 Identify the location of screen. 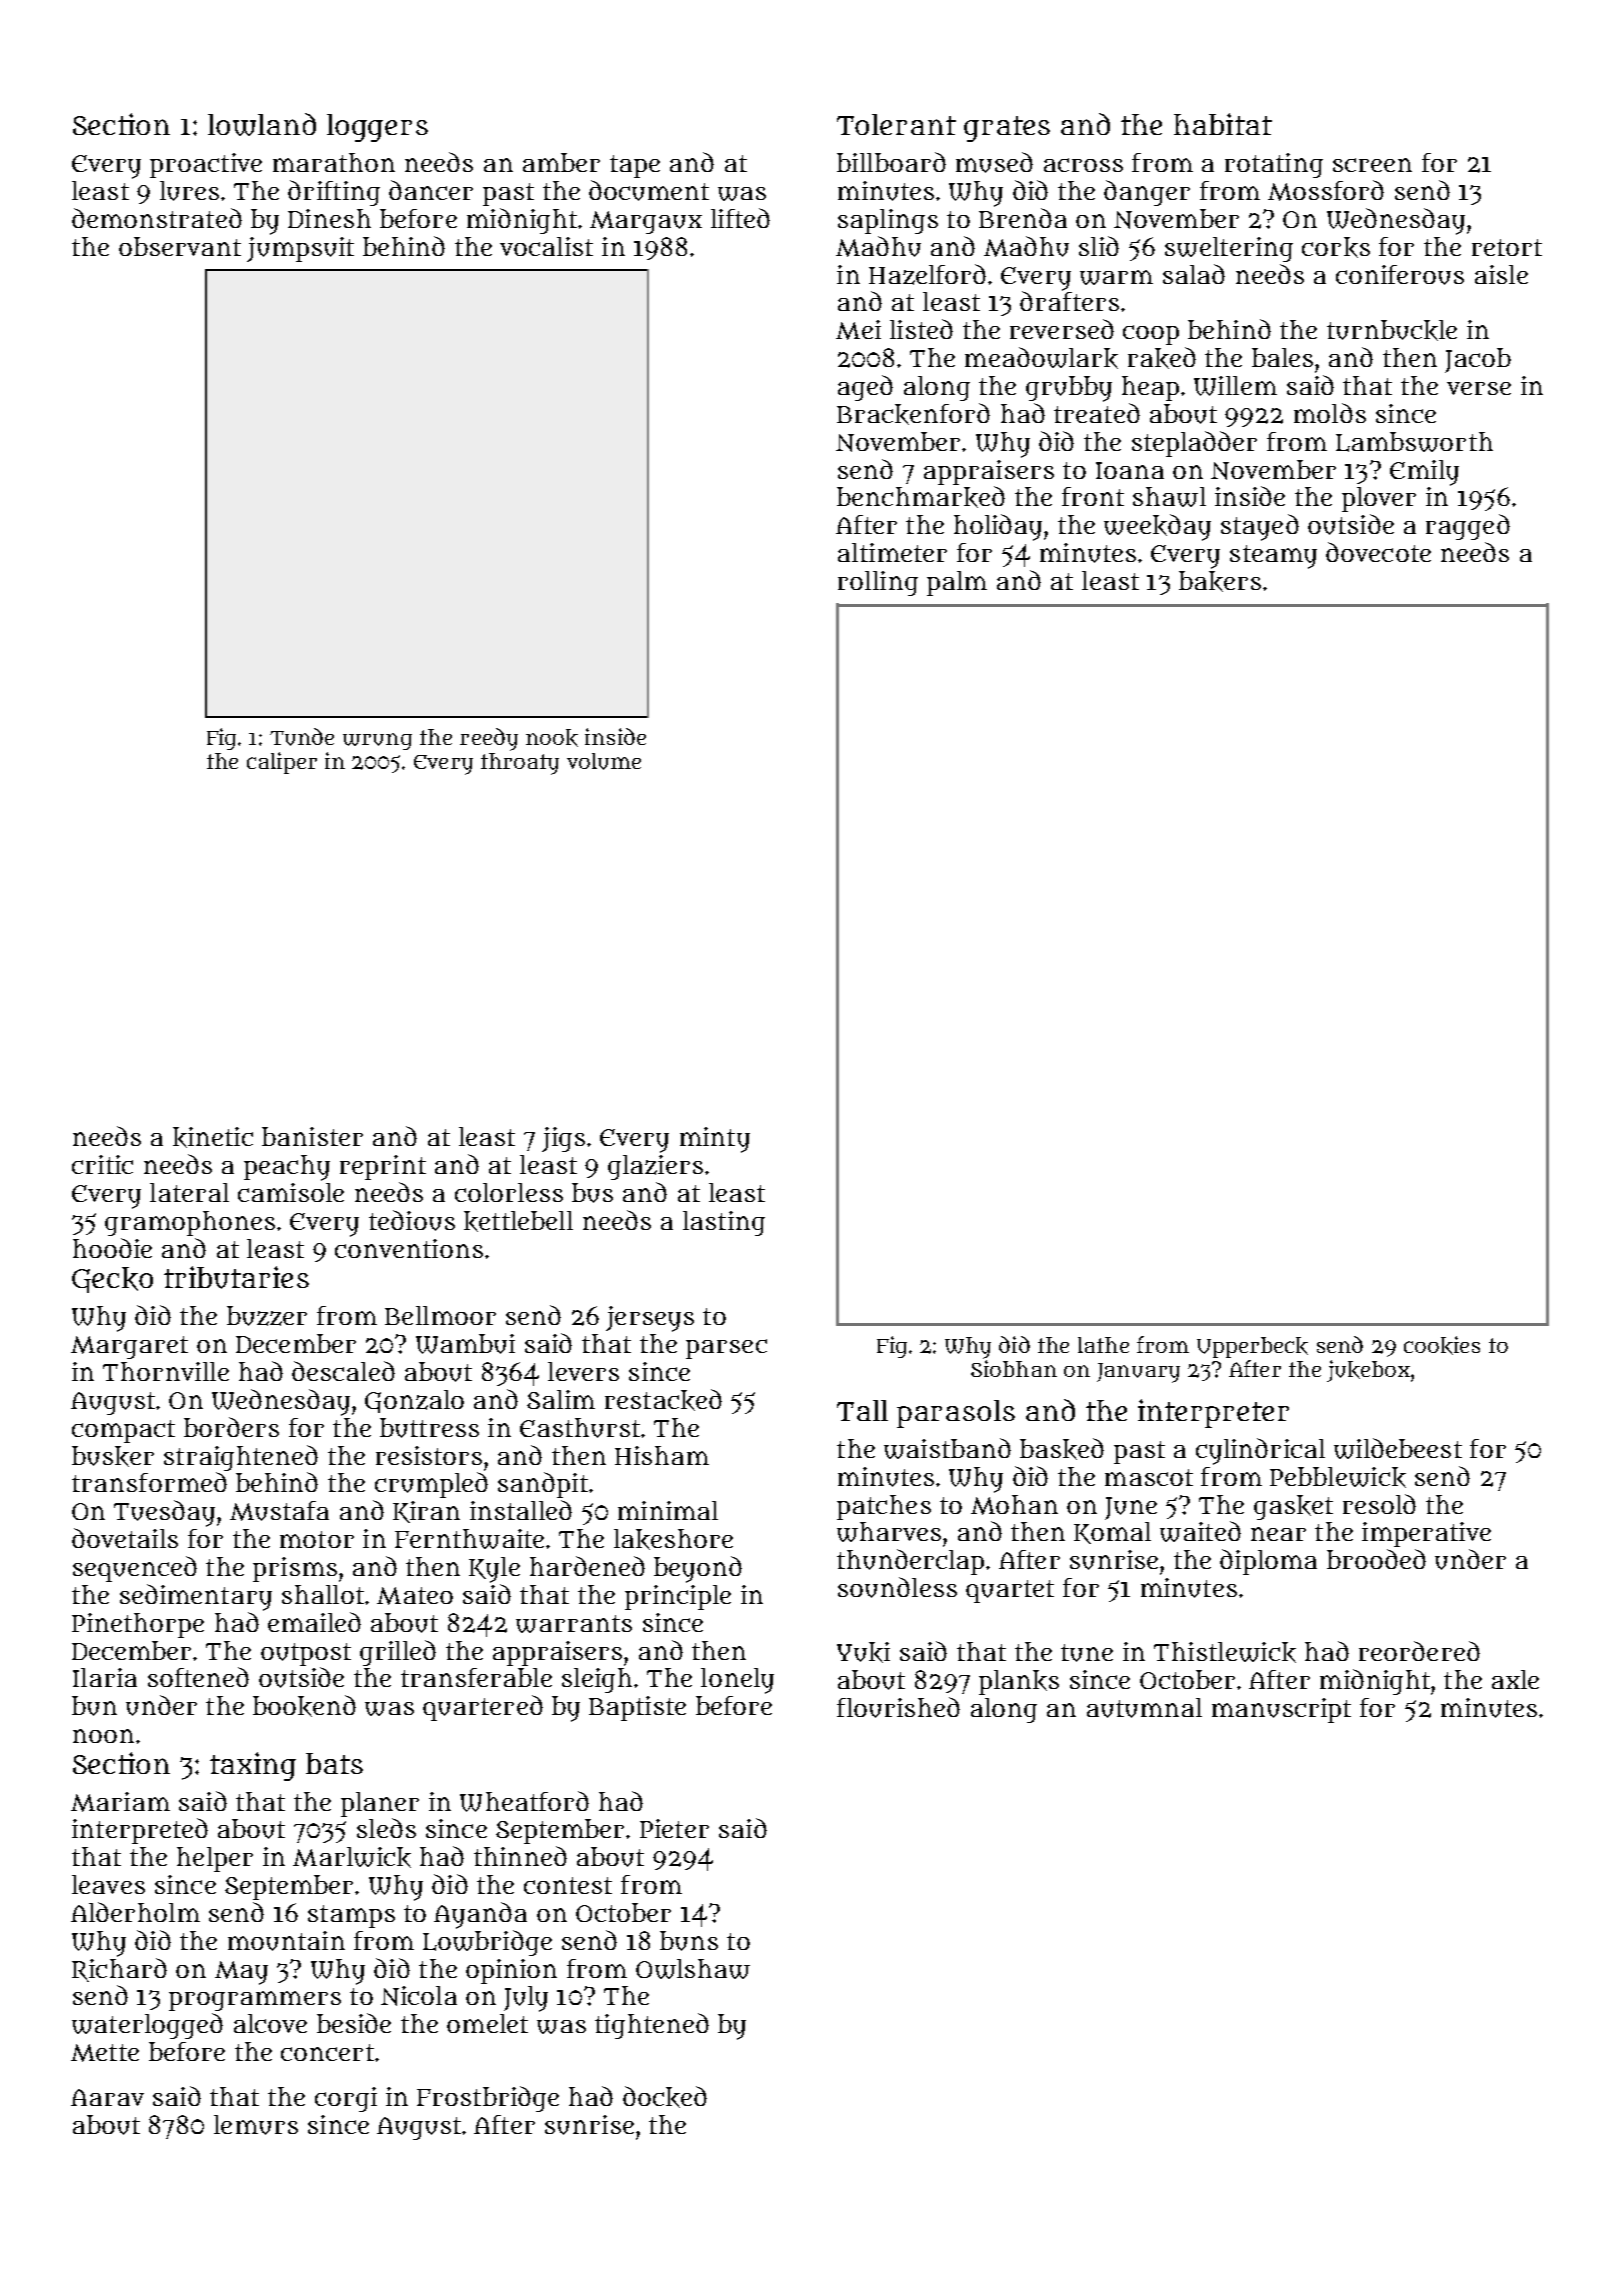
(1372, 165).
